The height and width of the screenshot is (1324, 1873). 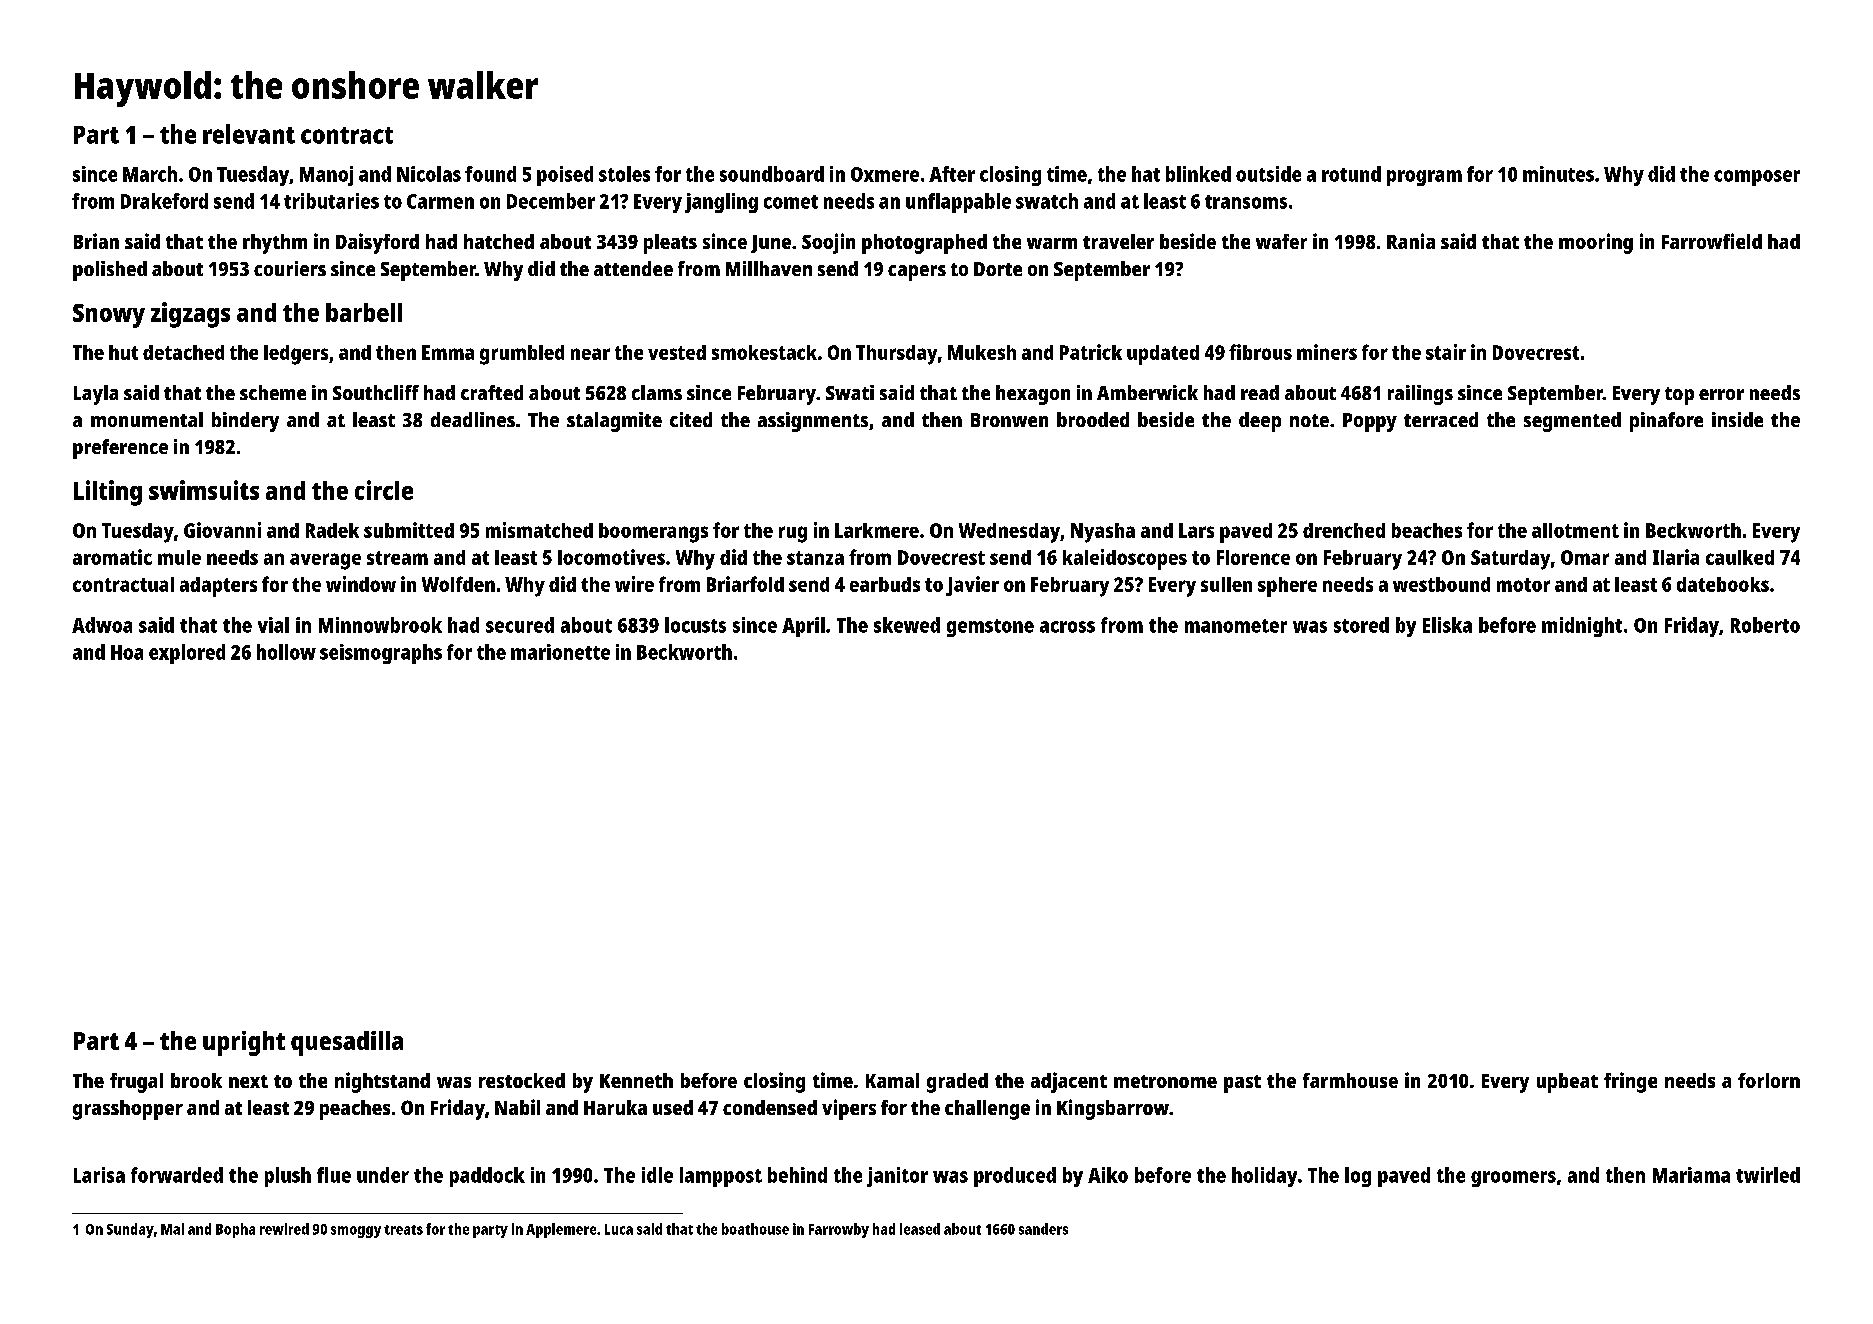 What do you see at coordinates (249, 134) in the screenshot?
I see `relevant` at bounding box center [249, 134].
